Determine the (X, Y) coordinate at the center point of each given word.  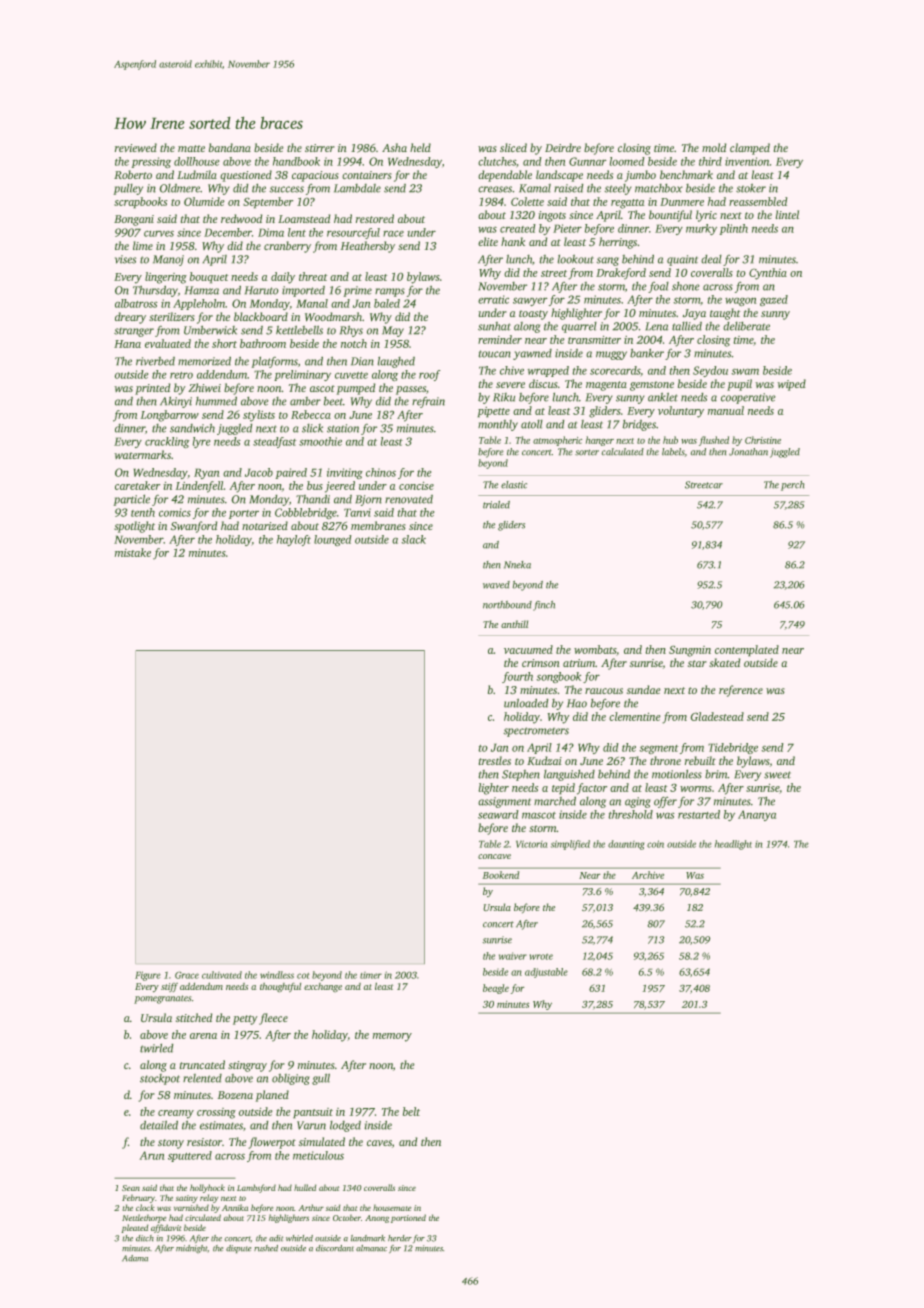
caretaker (137, 485)
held (420, 147)
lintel (787, 214)
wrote (541, 956)
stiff (169, 987)
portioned (408, 1218)
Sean (131, 1188)
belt (411, 1111)
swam (745, 371)
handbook (296, 161)
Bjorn (368, 500)
